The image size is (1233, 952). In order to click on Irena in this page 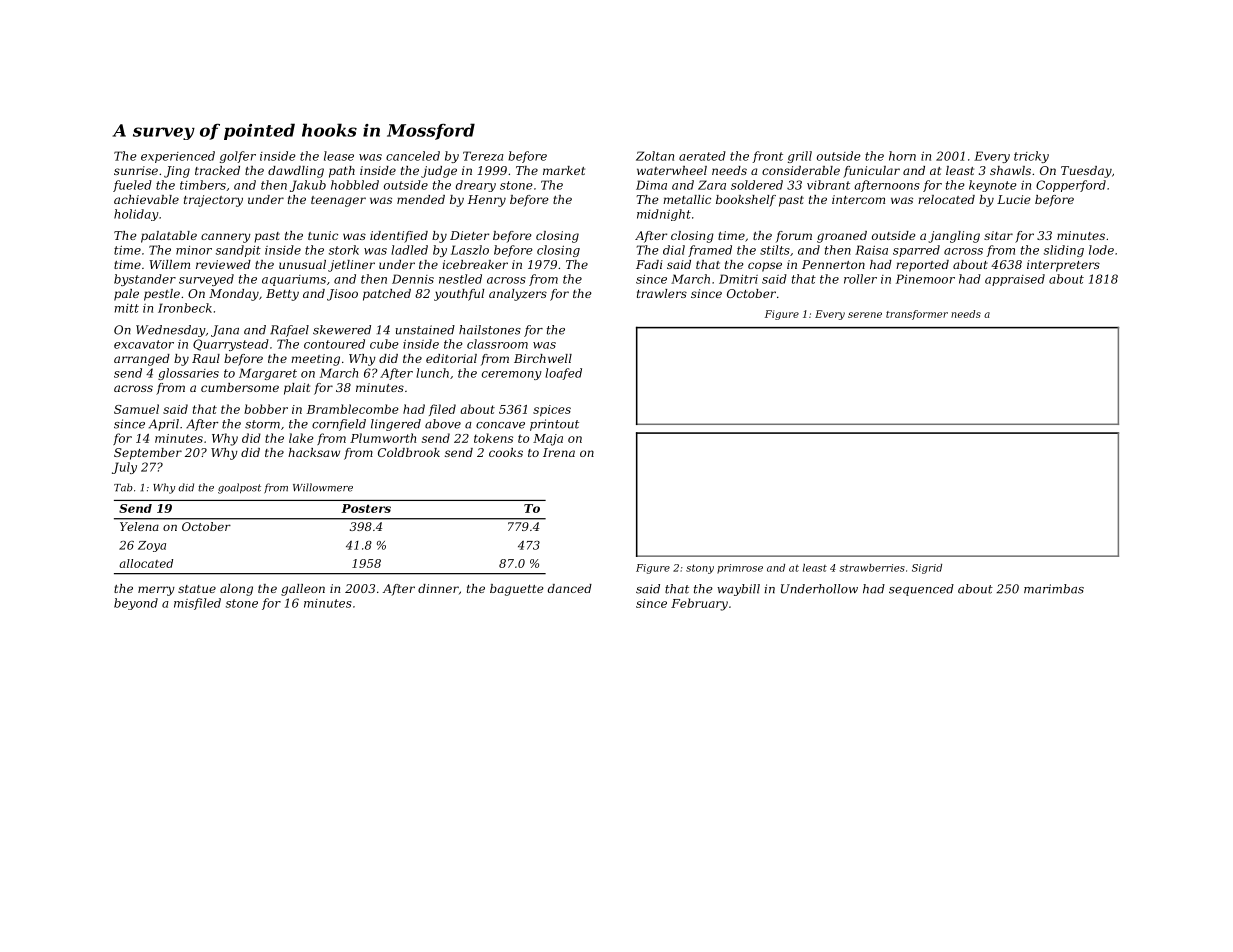, I will do `click(559, 452)`.
